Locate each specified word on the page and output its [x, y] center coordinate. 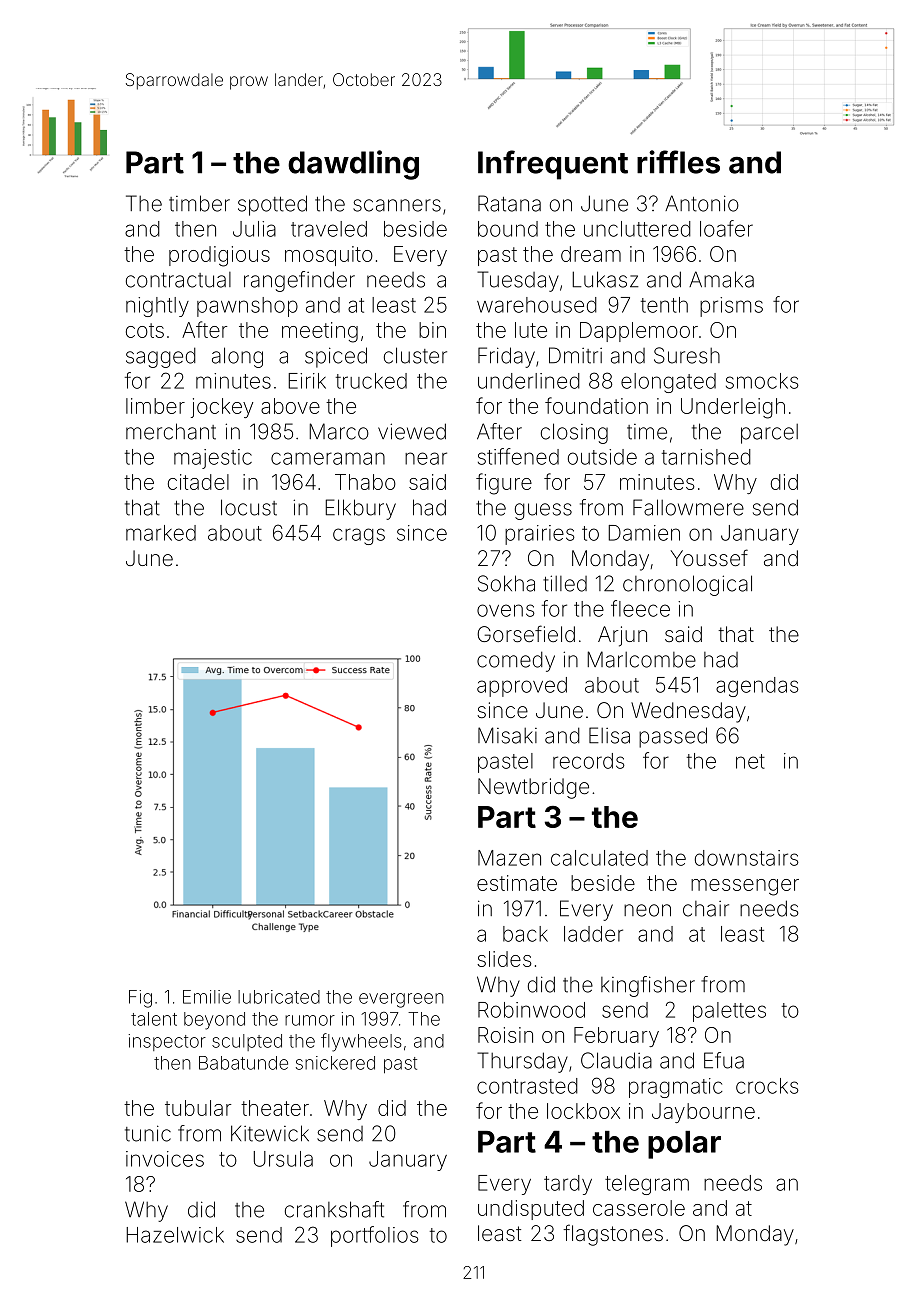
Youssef [709, 557]
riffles [678, 162]
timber [199, 203]
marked [161, 533]
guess [543, 511]
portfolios [375, 1236]
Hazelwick [175, 1235]
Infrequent [553, 165]
